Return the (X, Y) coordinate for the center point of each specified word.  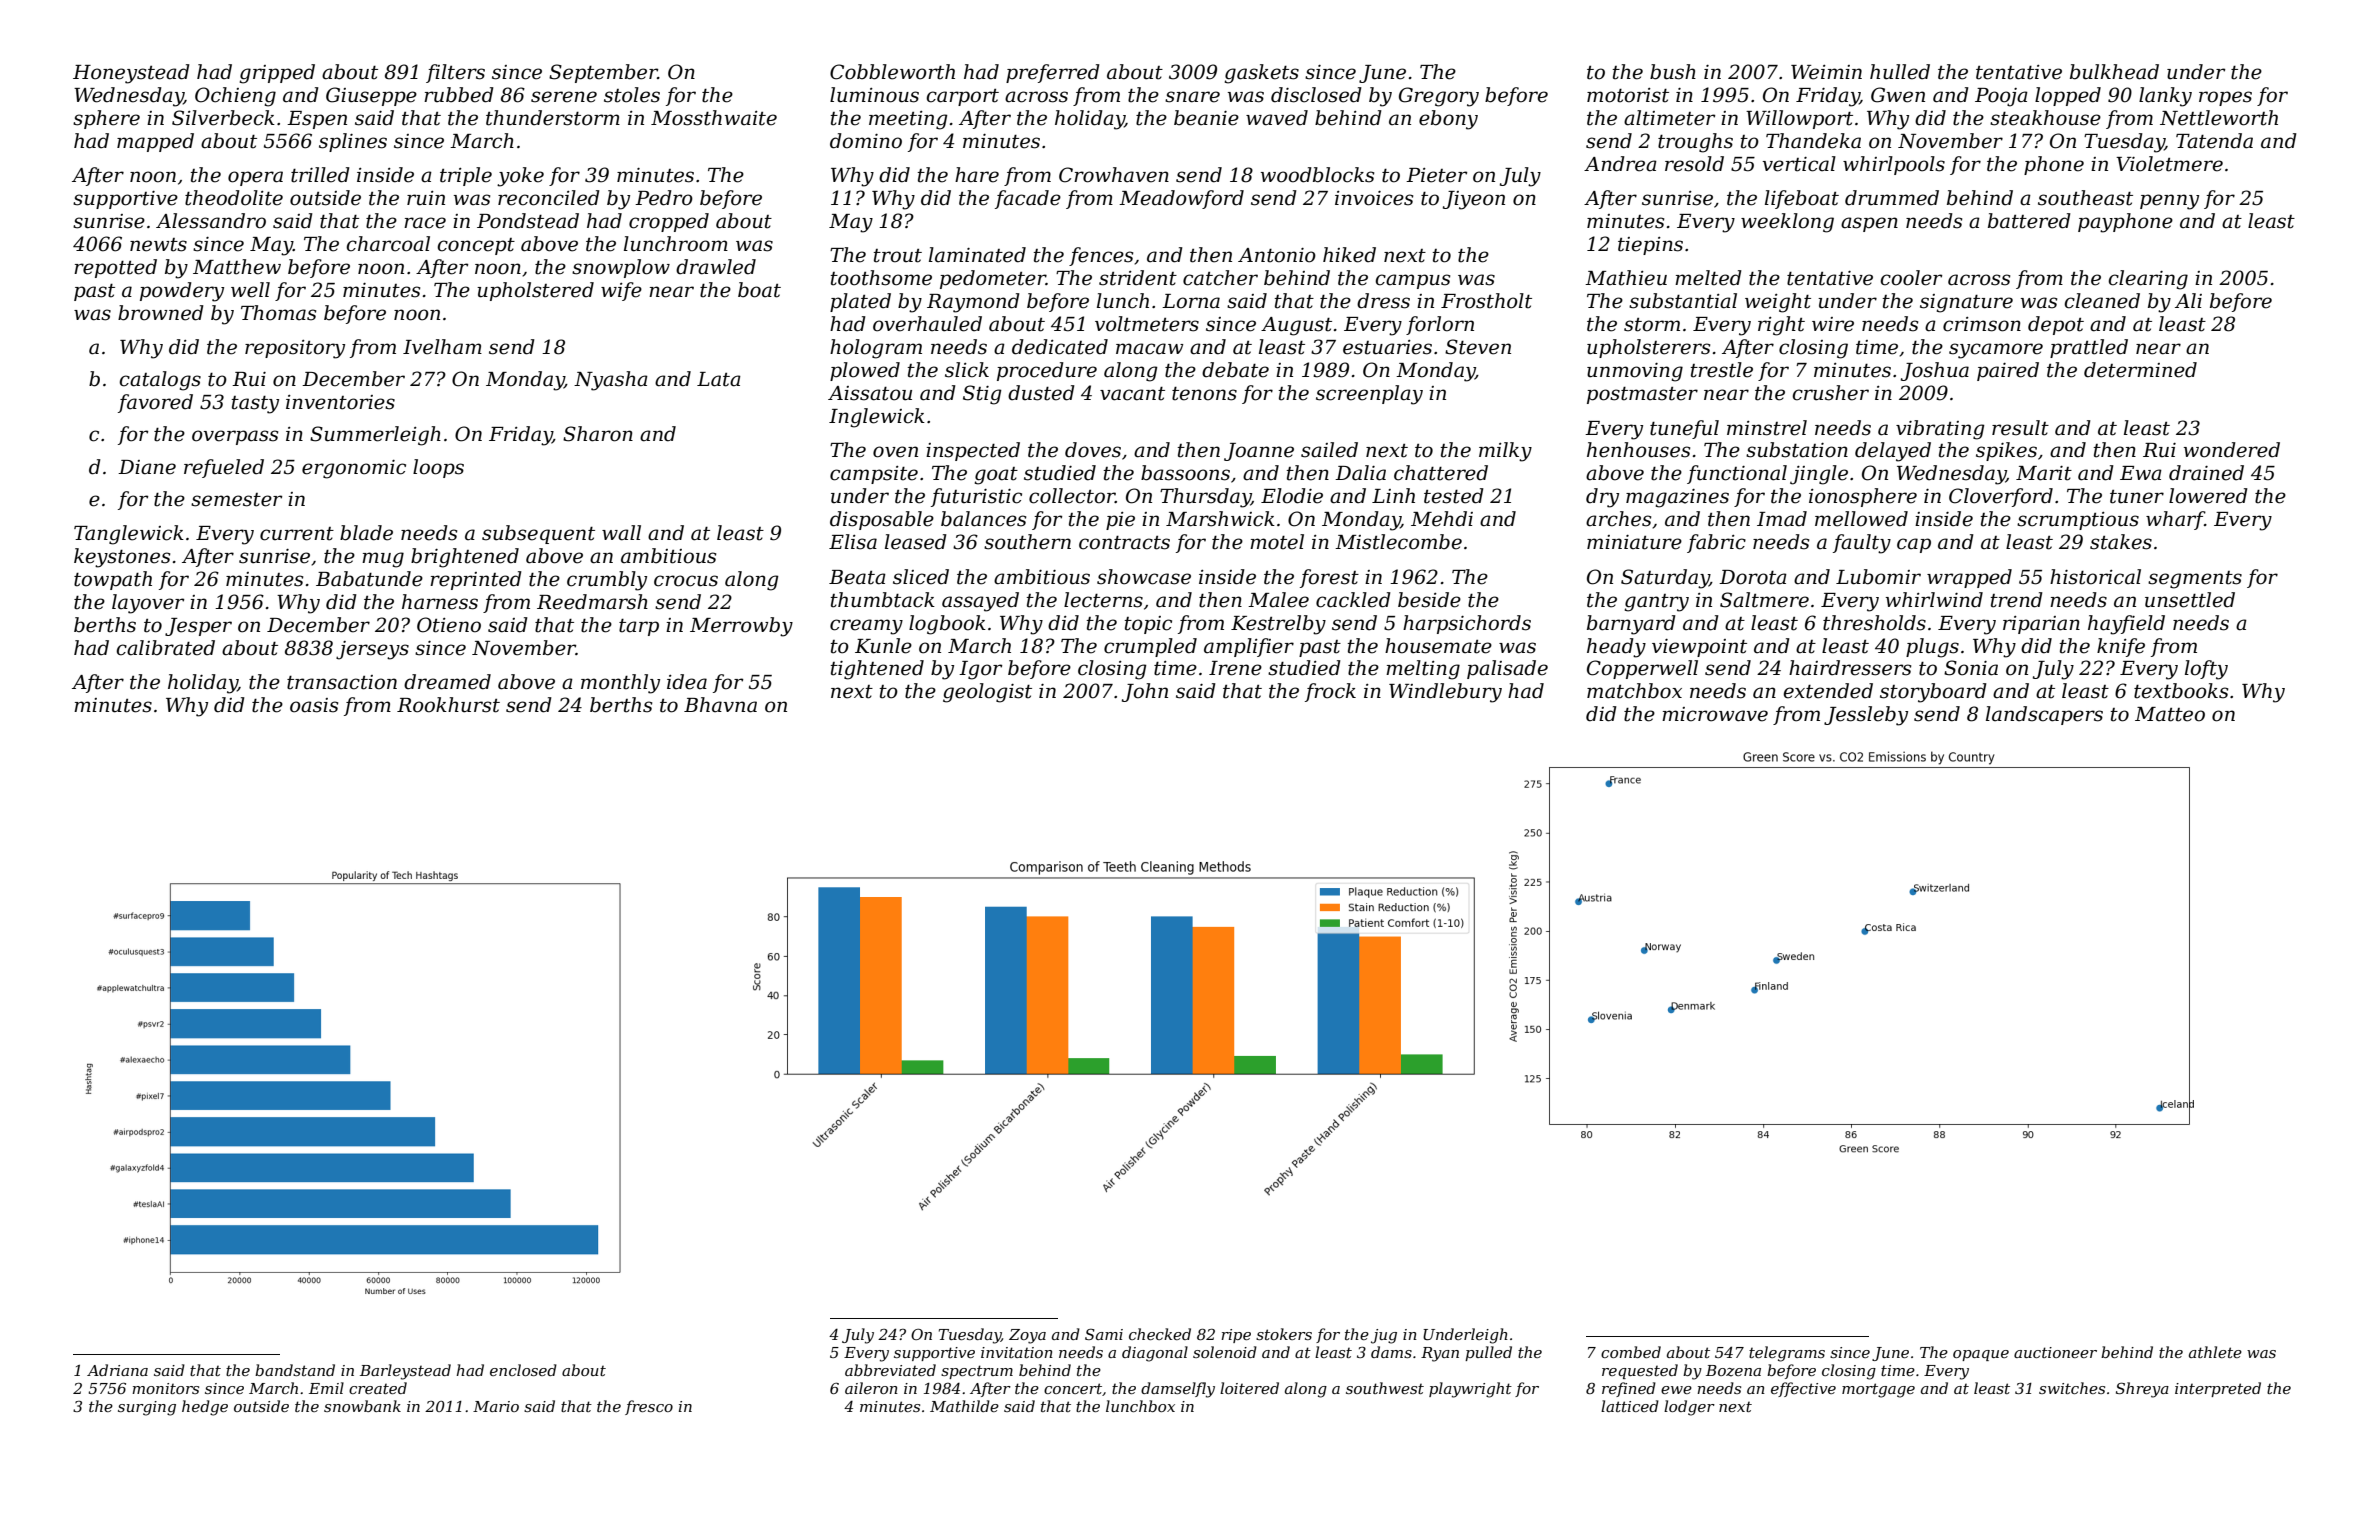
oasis (314, 705)
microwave (1715, 714)
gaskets (1262, 74)
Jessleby (1866, 716)
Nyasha (611, 381)
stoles (632, 95)
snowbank (362, 1406)
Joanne (1259, 452)
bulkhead (2114, 72)
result (2020, 428)
